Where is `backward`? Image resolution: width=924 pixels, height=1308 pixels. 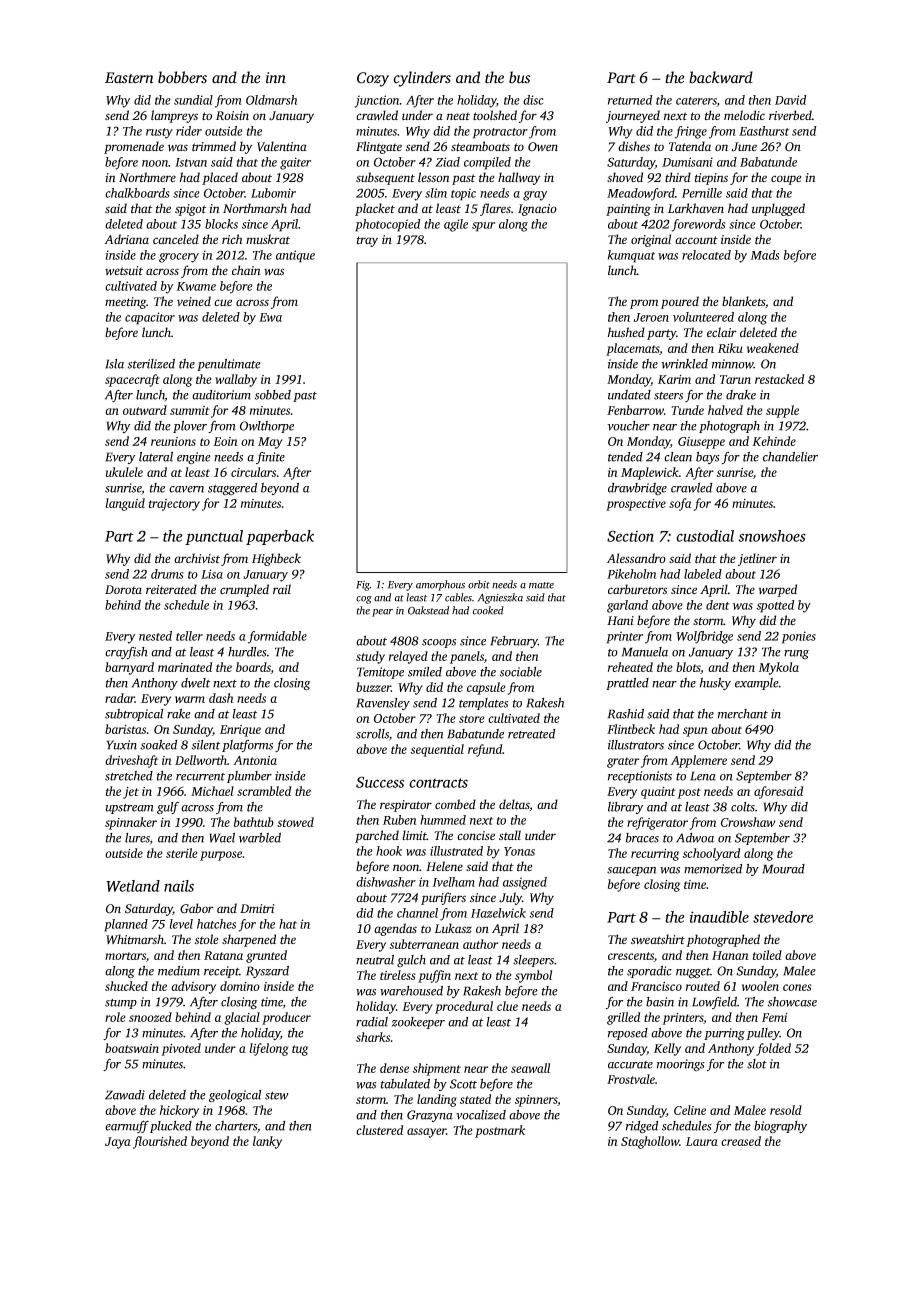 backward is located at coordinates (721, 77).
